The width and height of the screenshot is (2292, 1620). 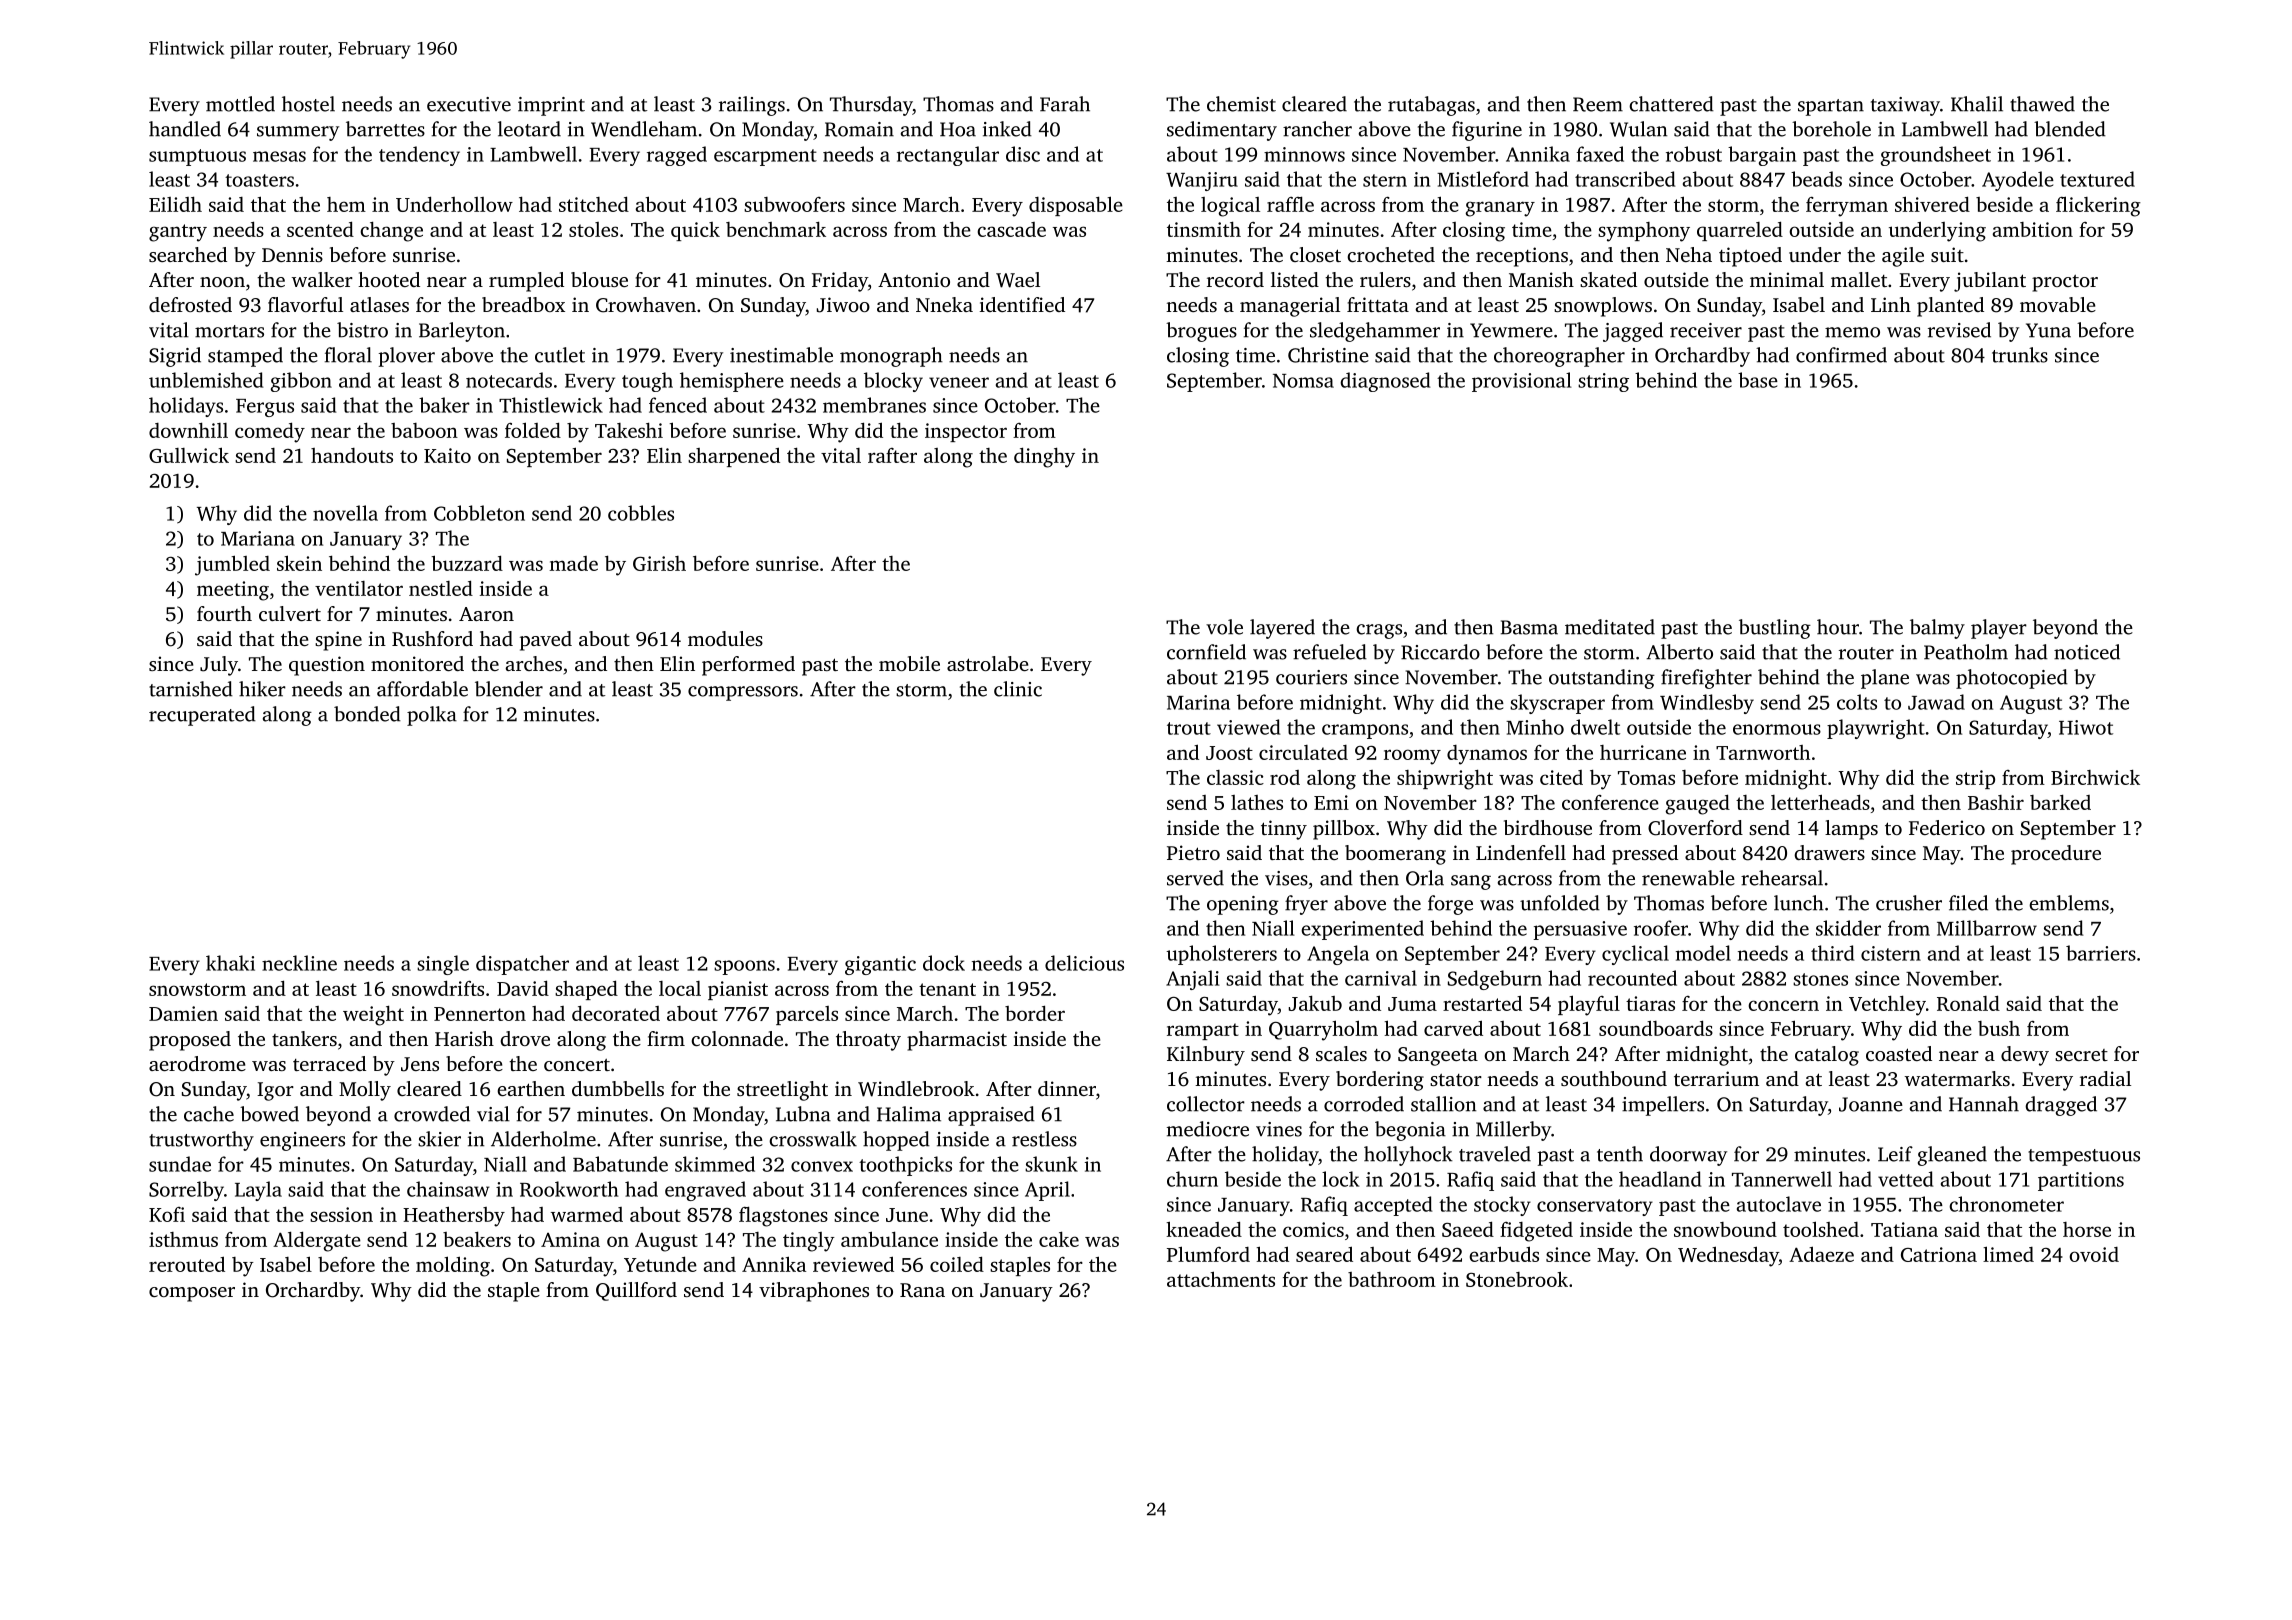 I want to click on ferryman, so click(x=1847, y=207).
